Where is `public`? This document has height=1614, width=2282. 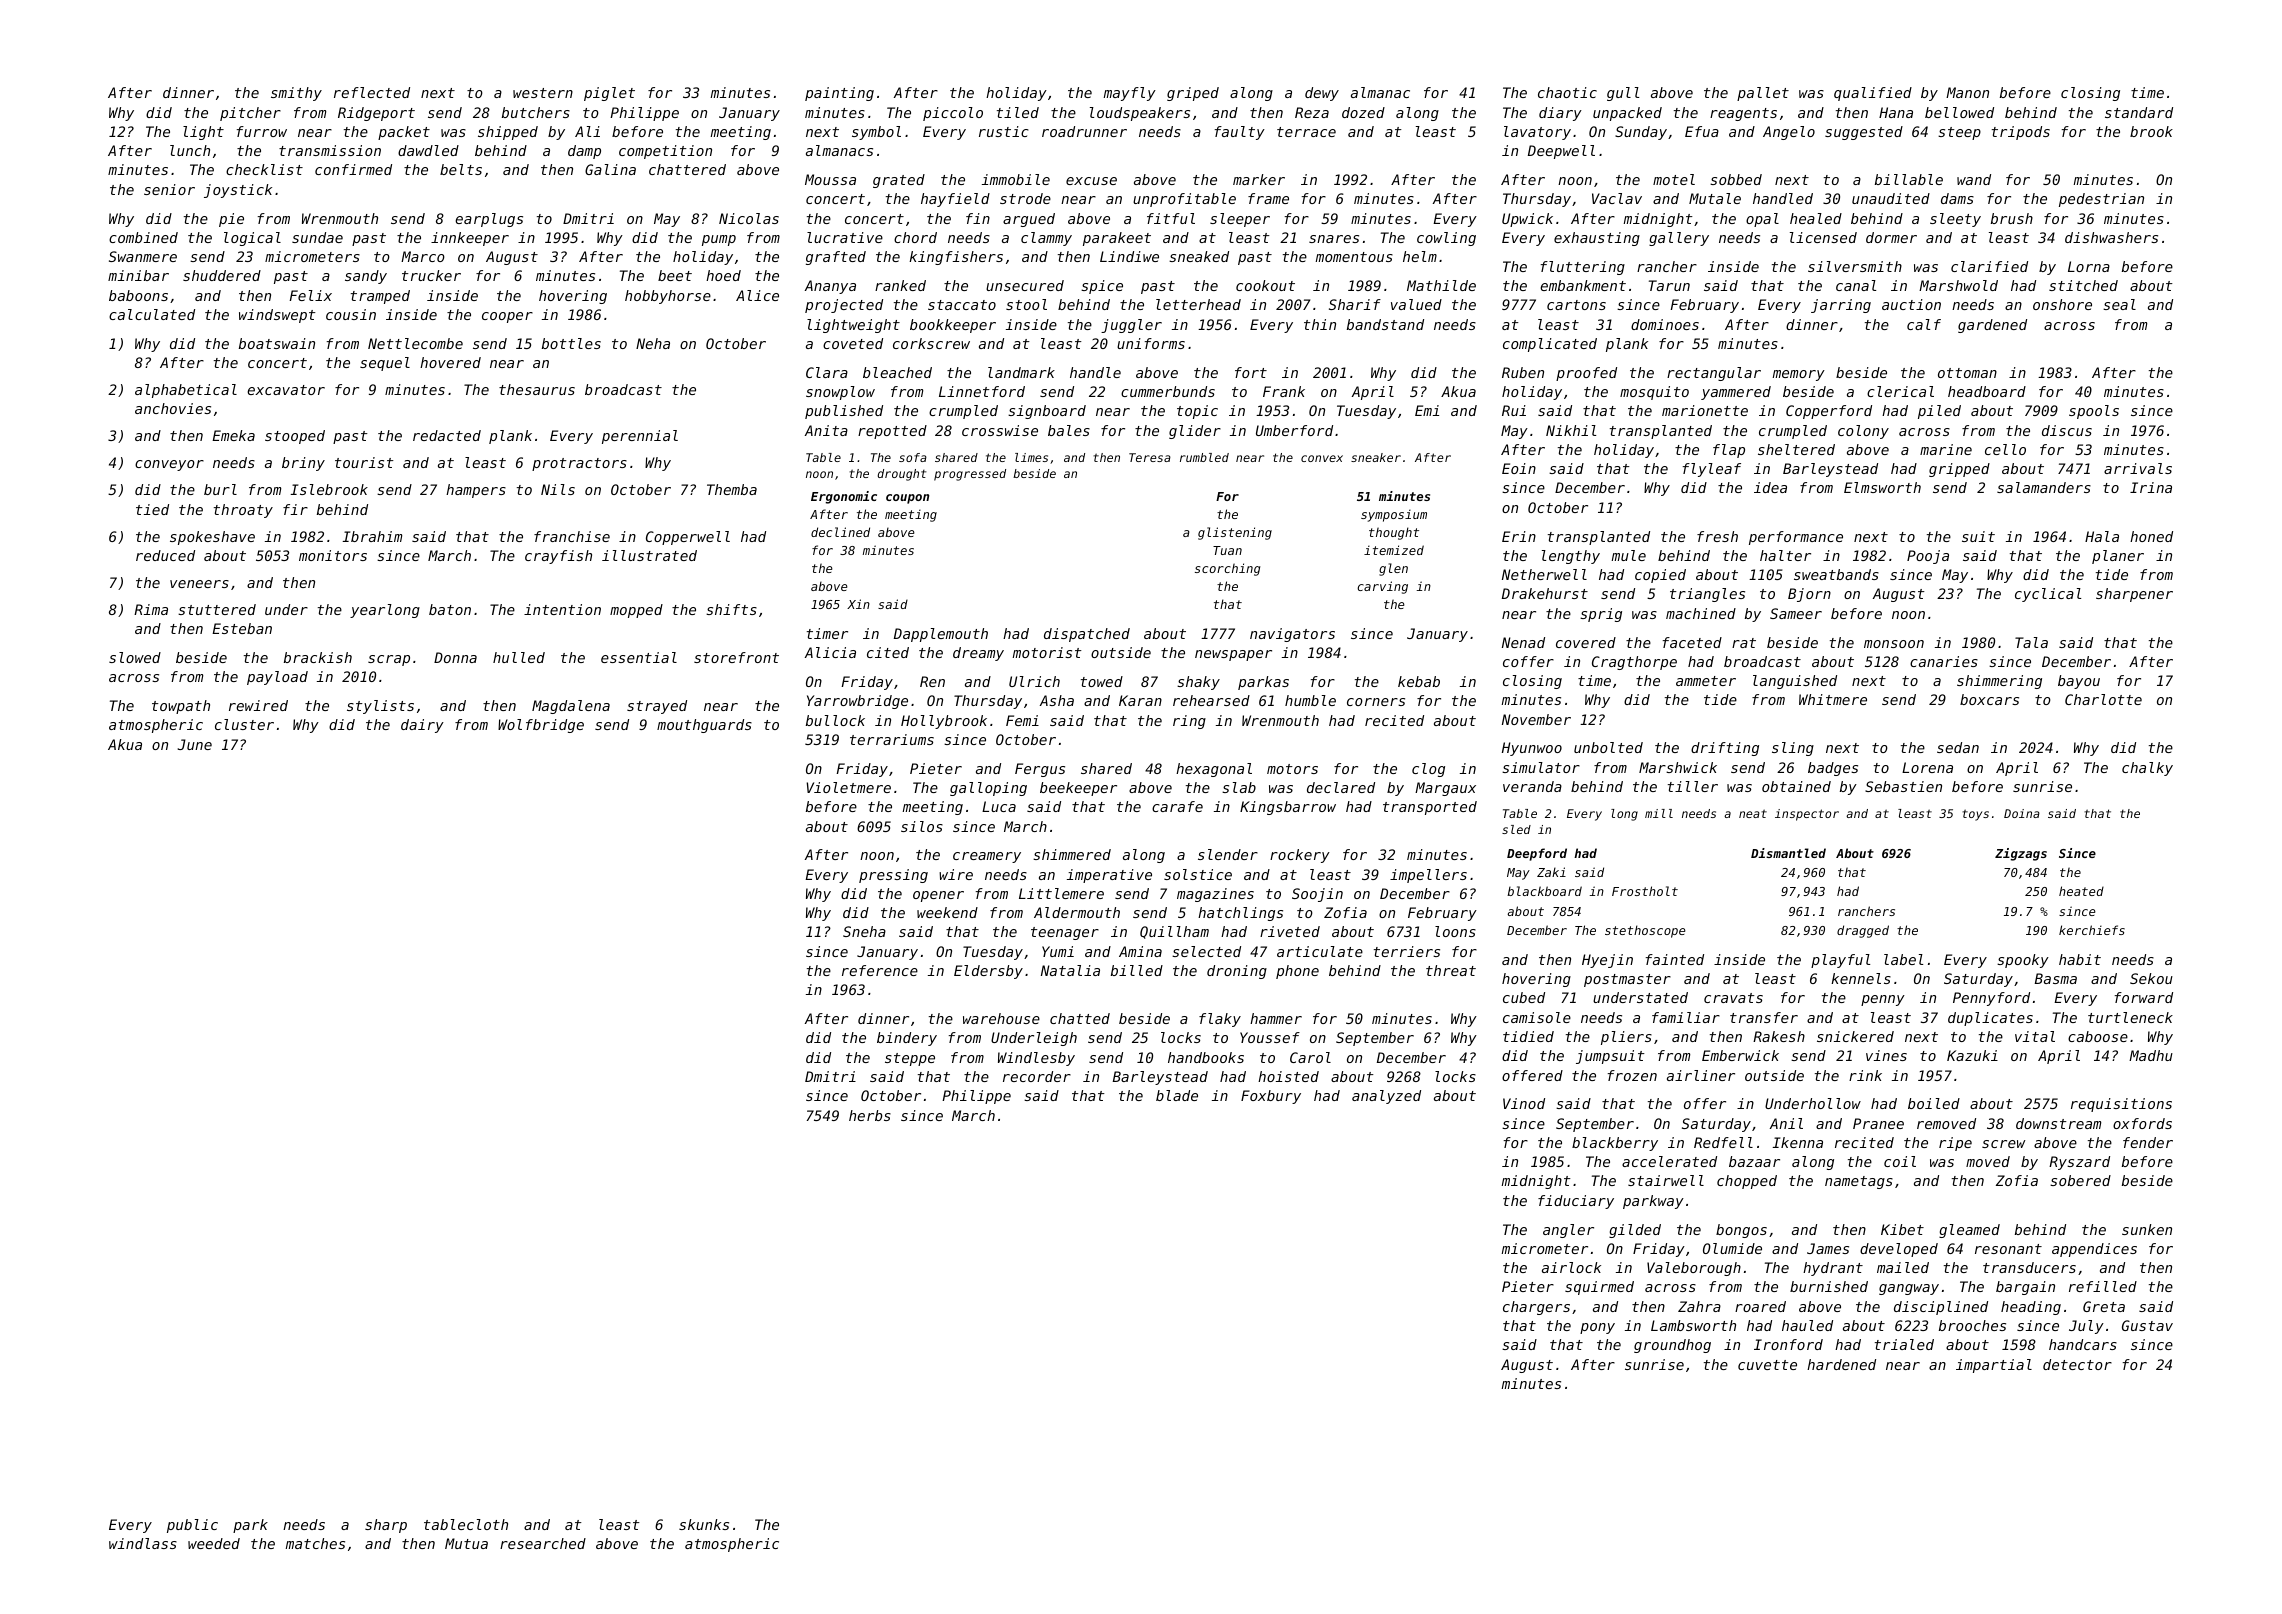 public is located at coordinates (192, 1526).
